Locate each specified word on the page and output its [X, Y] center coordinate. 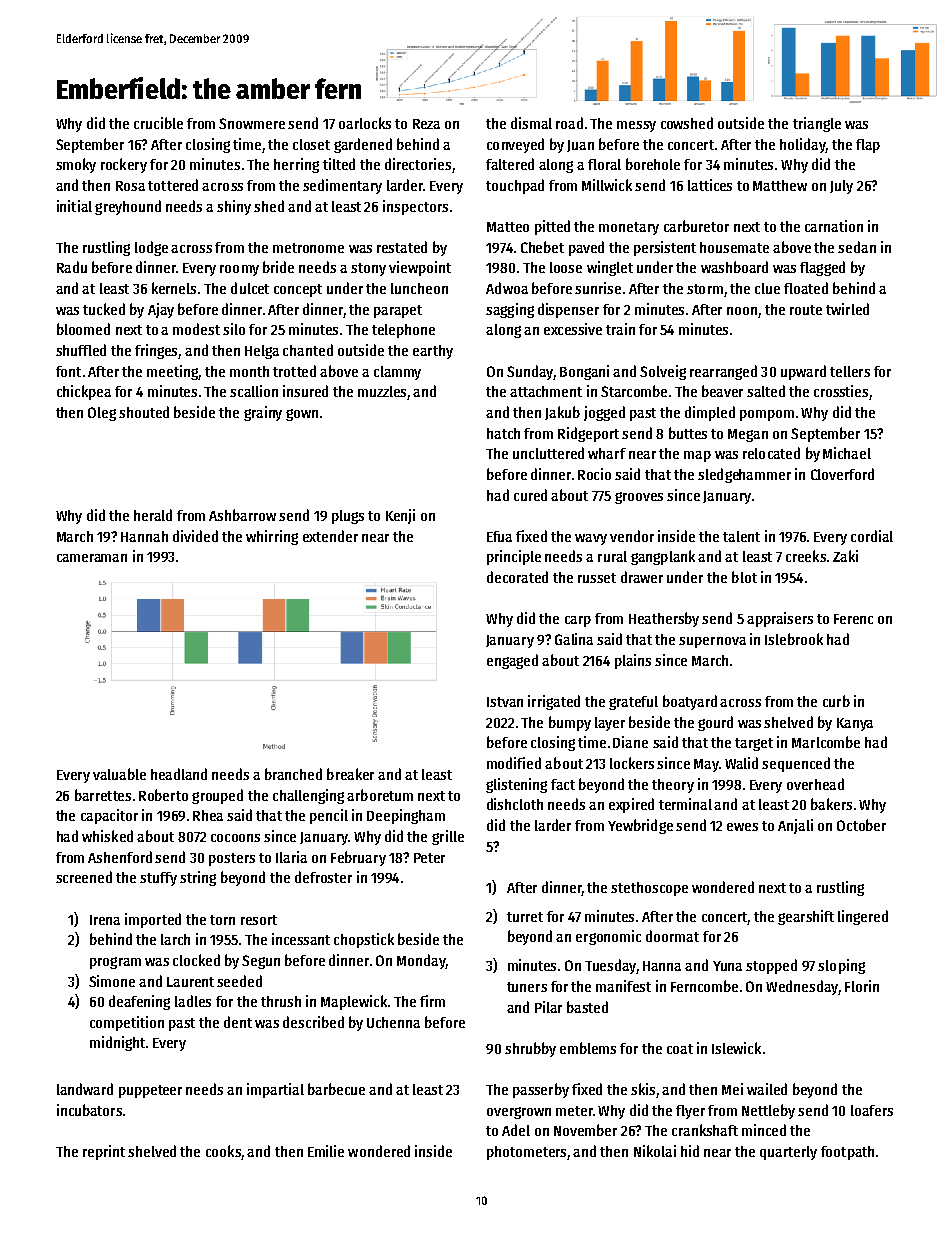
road [569, 123]
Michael [847, 453]
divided [195, 536]
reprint [104, 1152]
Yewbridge [640, 826]
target [754, 744]
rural [612, 556]
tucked [104, 309]
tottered [173, 185]
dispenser [568, 310]
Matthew [780, 185]
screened [84, 877]
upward [803, 372]
